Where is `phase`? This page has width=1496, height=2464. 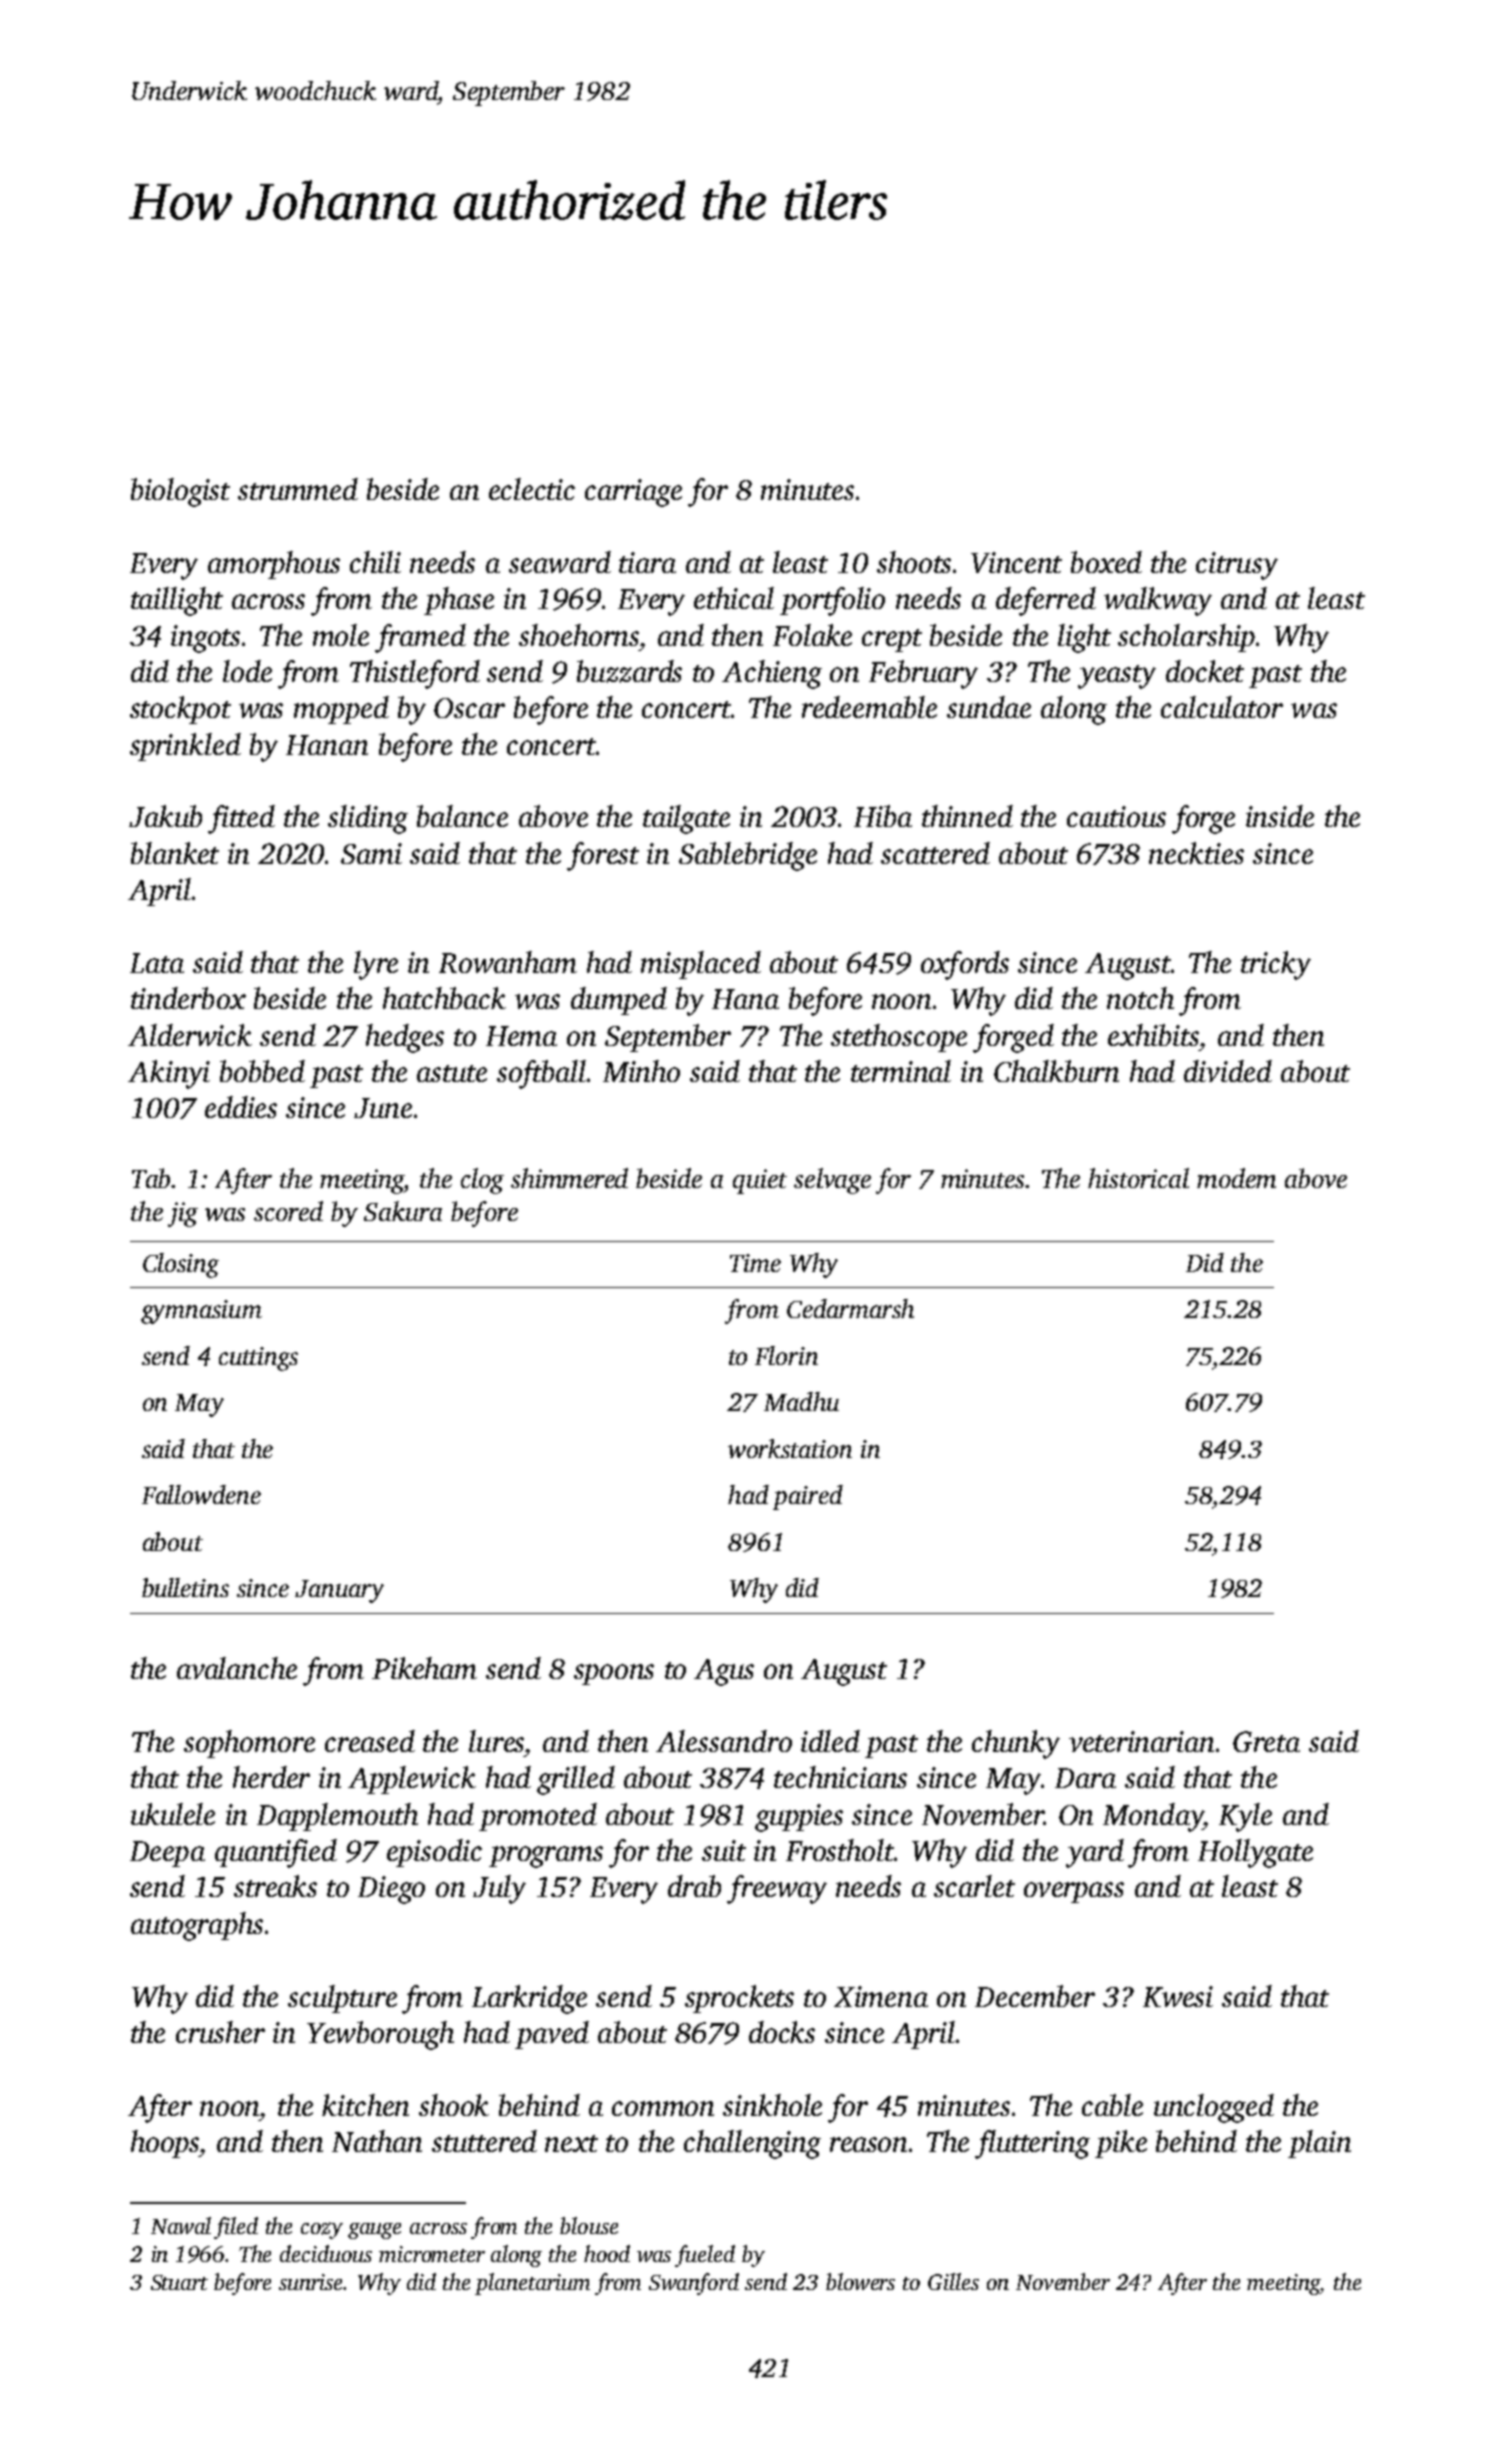
phase is located at coordinates (459, 601).
